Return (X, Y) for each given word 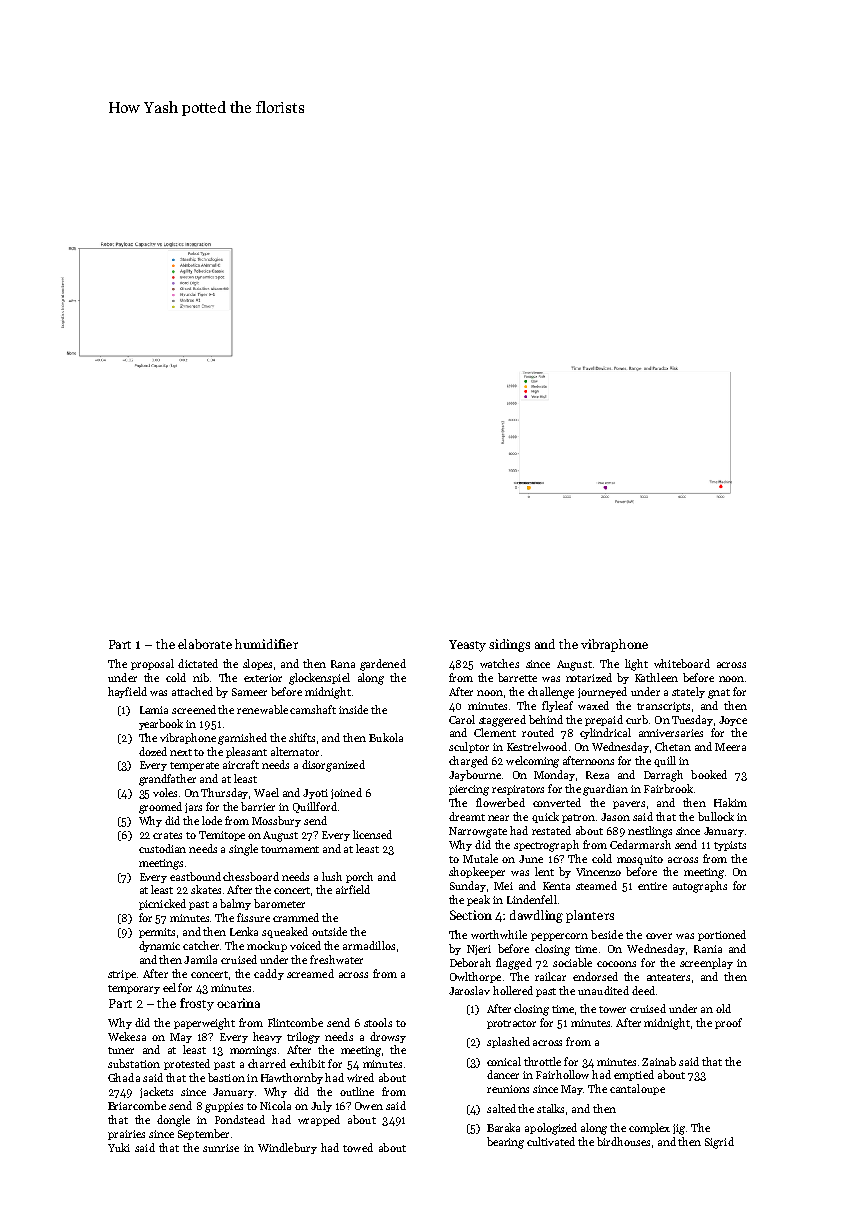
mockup (267, 946)
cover (659, 936)
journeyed (602, 692)
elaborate (205, 644)
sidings (509, 645)
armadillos (369, 945)
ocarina (238, 1003)
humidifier (266, 644)
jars (193, 808)
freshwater (336, 959)
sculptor (469, 747)
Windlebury (287, 1148)
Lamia (154, 710)
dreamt (467, 816)
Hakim (730, 802)
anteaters (668, 977)
